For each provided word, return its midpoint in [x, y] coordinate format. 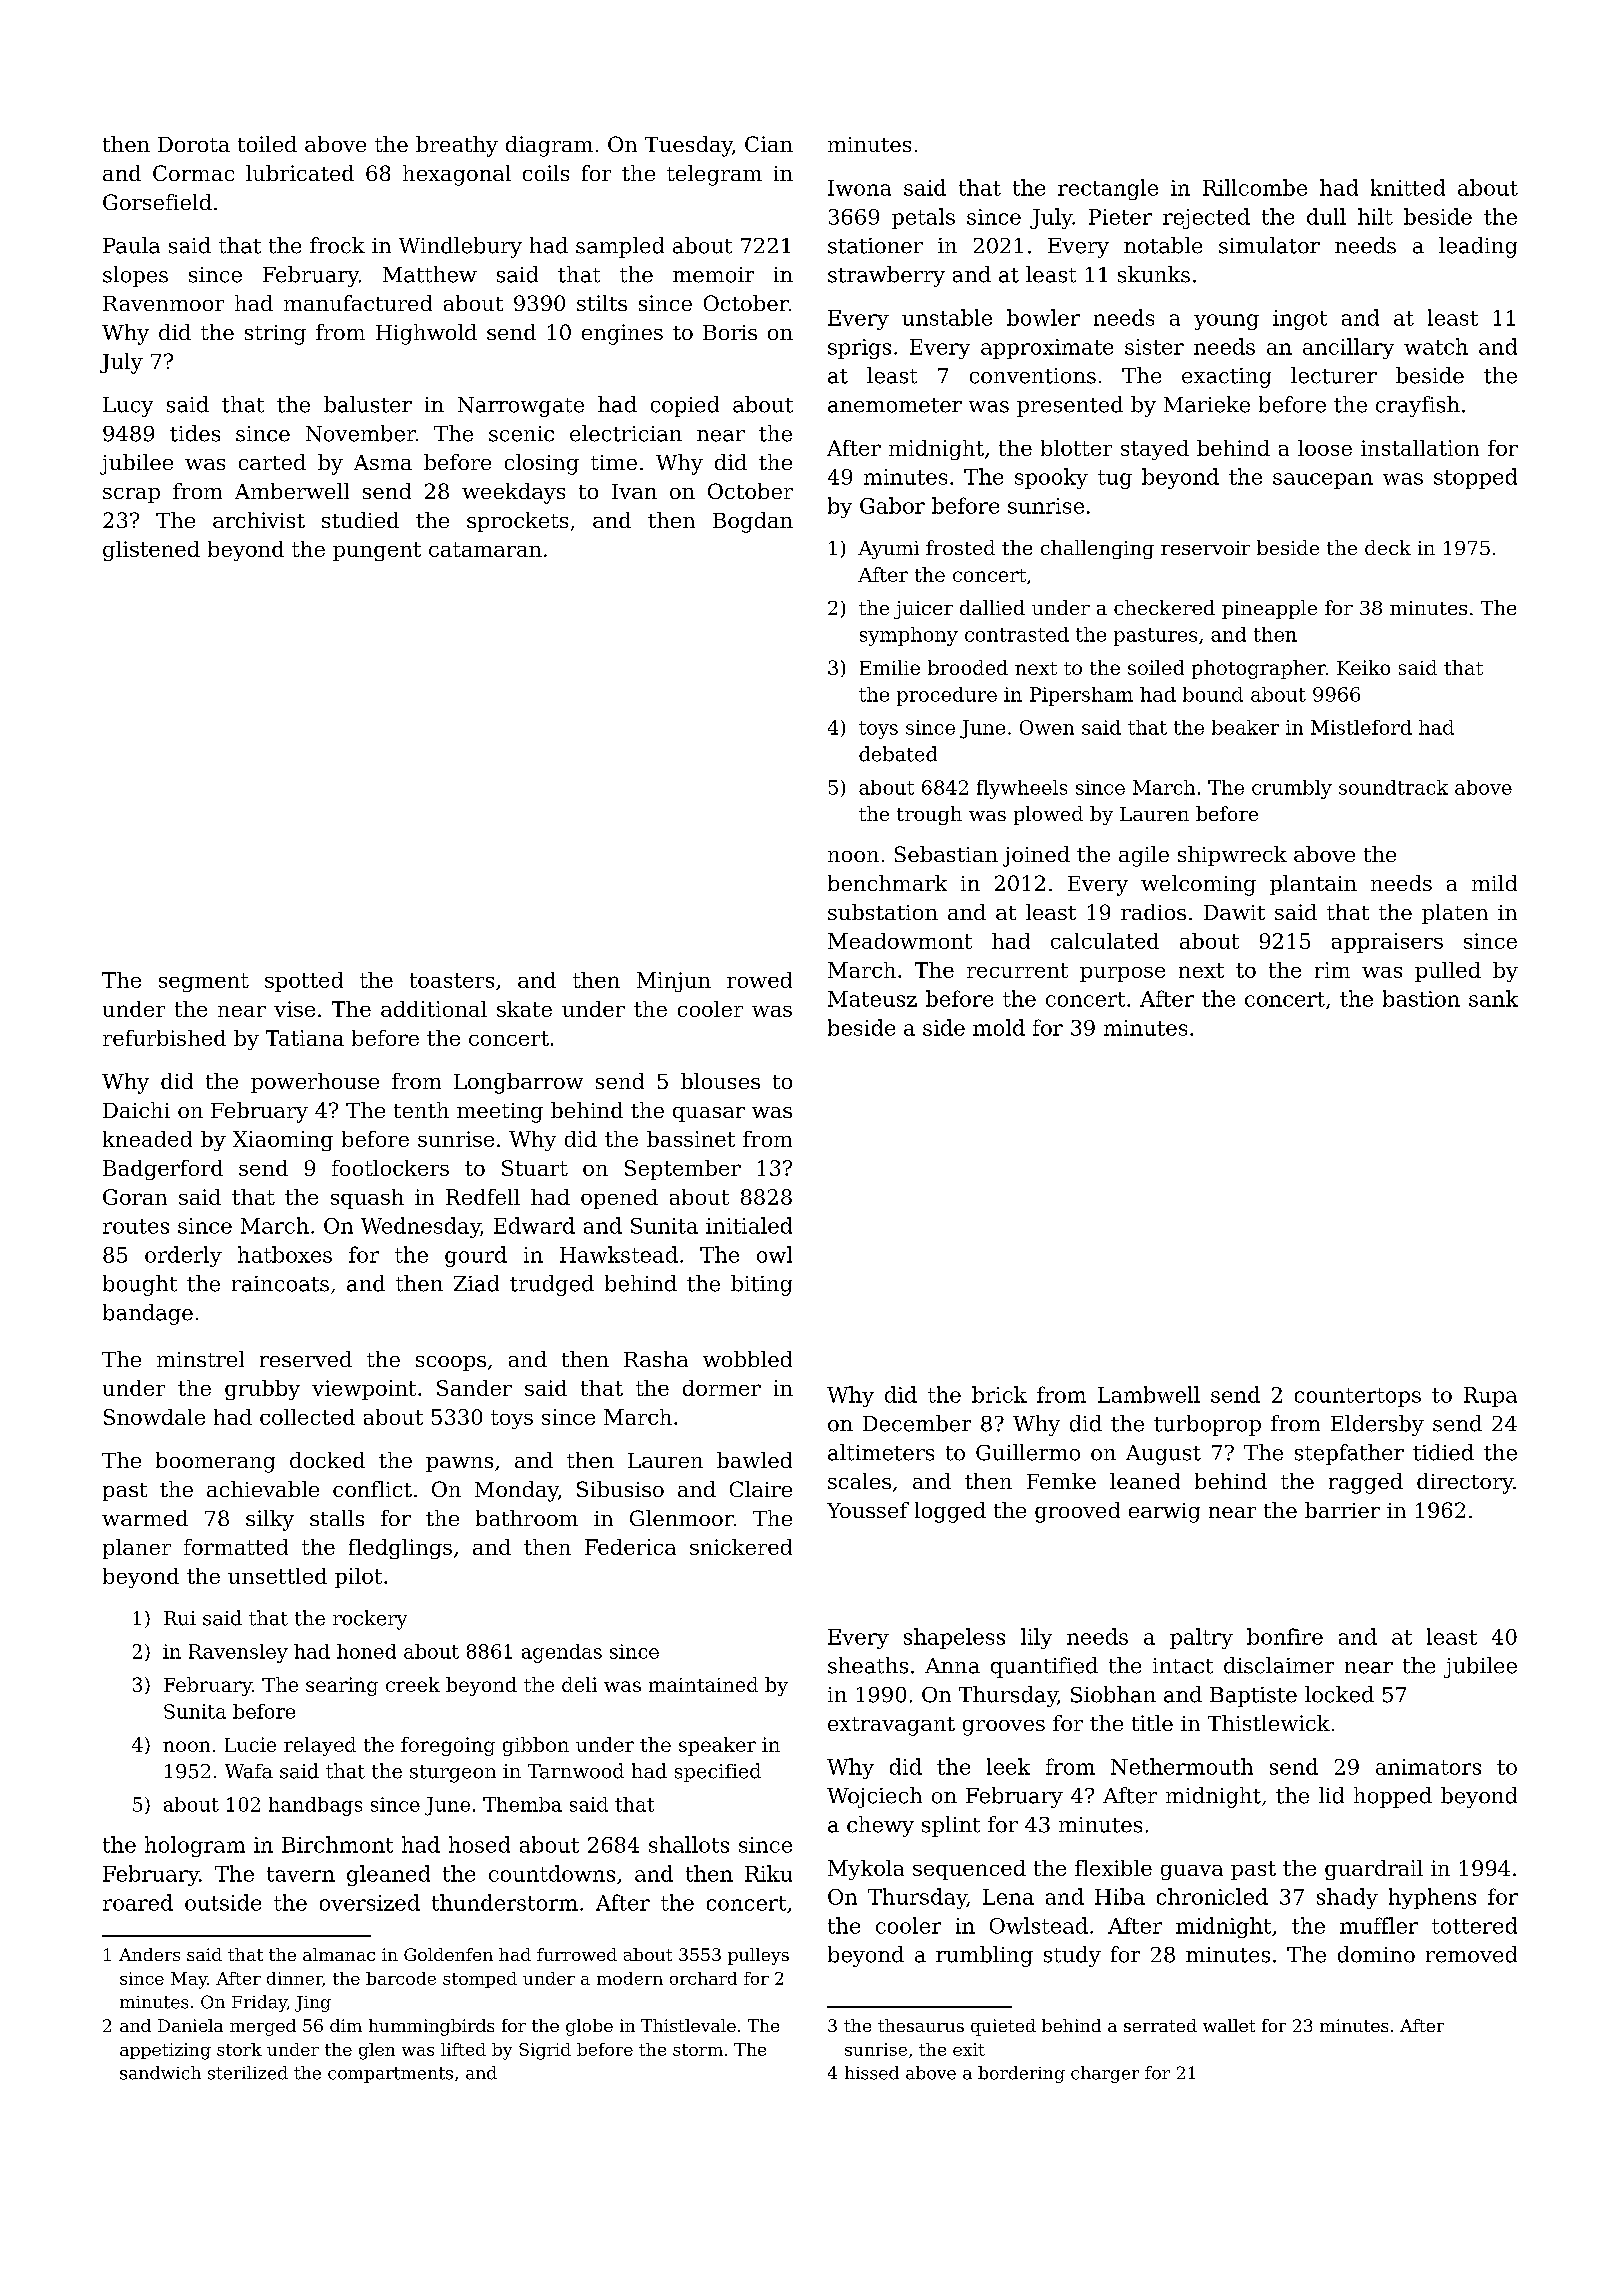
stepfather [1349, 1454]
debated [898, 754]
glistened [151, 551]
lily [1036, 1638]
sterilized [248, 2073]
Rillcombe [1255, 187]
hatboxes [285, 1254]
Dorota [194, 144]
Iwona [859, 188]
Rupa [1490, 1397]
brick [999, 1394]
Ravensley [238, 1653]
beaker [1245, 727]
